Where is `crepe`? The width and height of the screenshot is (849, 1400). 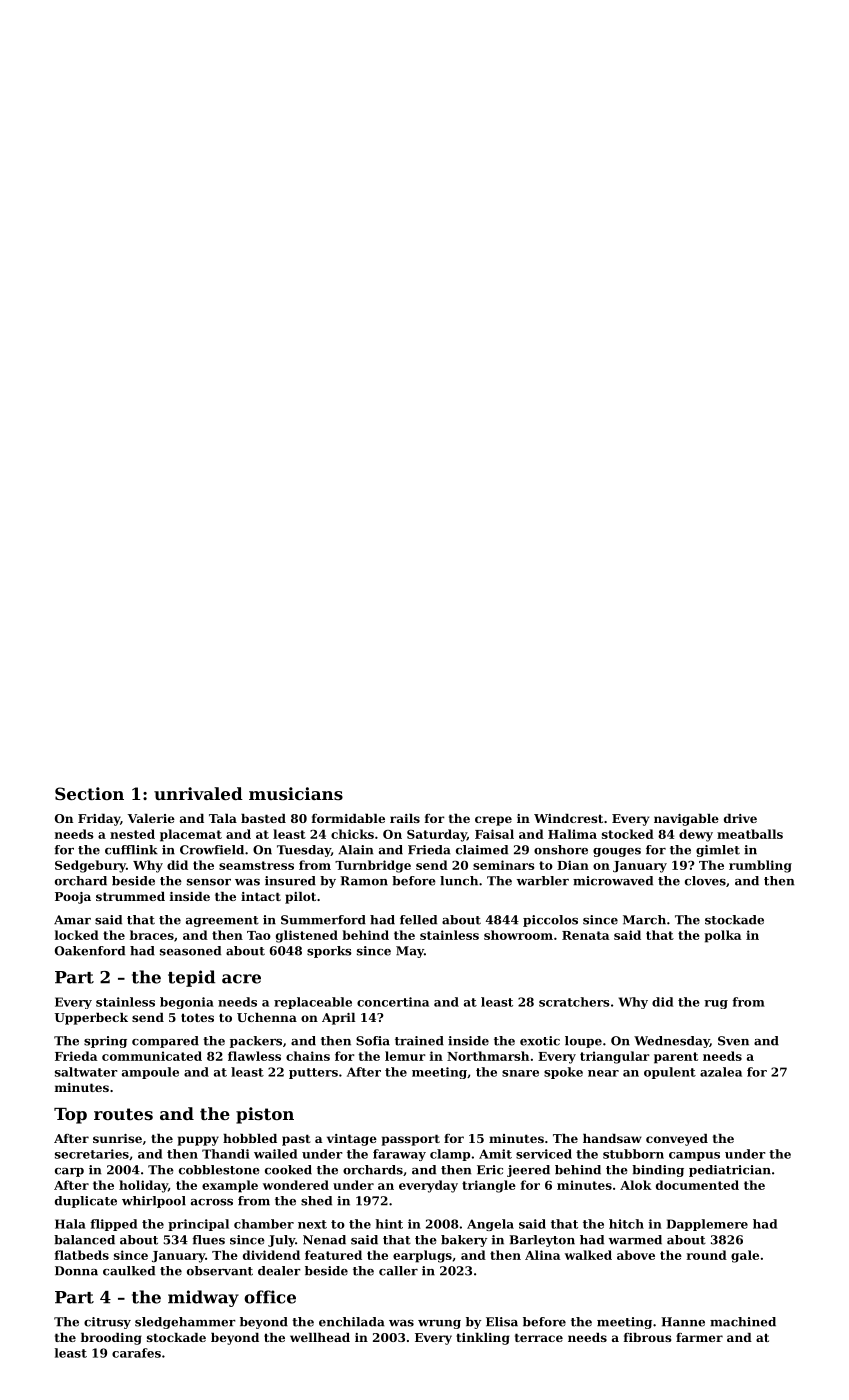
crepe is located at coordinates (493, 821).
